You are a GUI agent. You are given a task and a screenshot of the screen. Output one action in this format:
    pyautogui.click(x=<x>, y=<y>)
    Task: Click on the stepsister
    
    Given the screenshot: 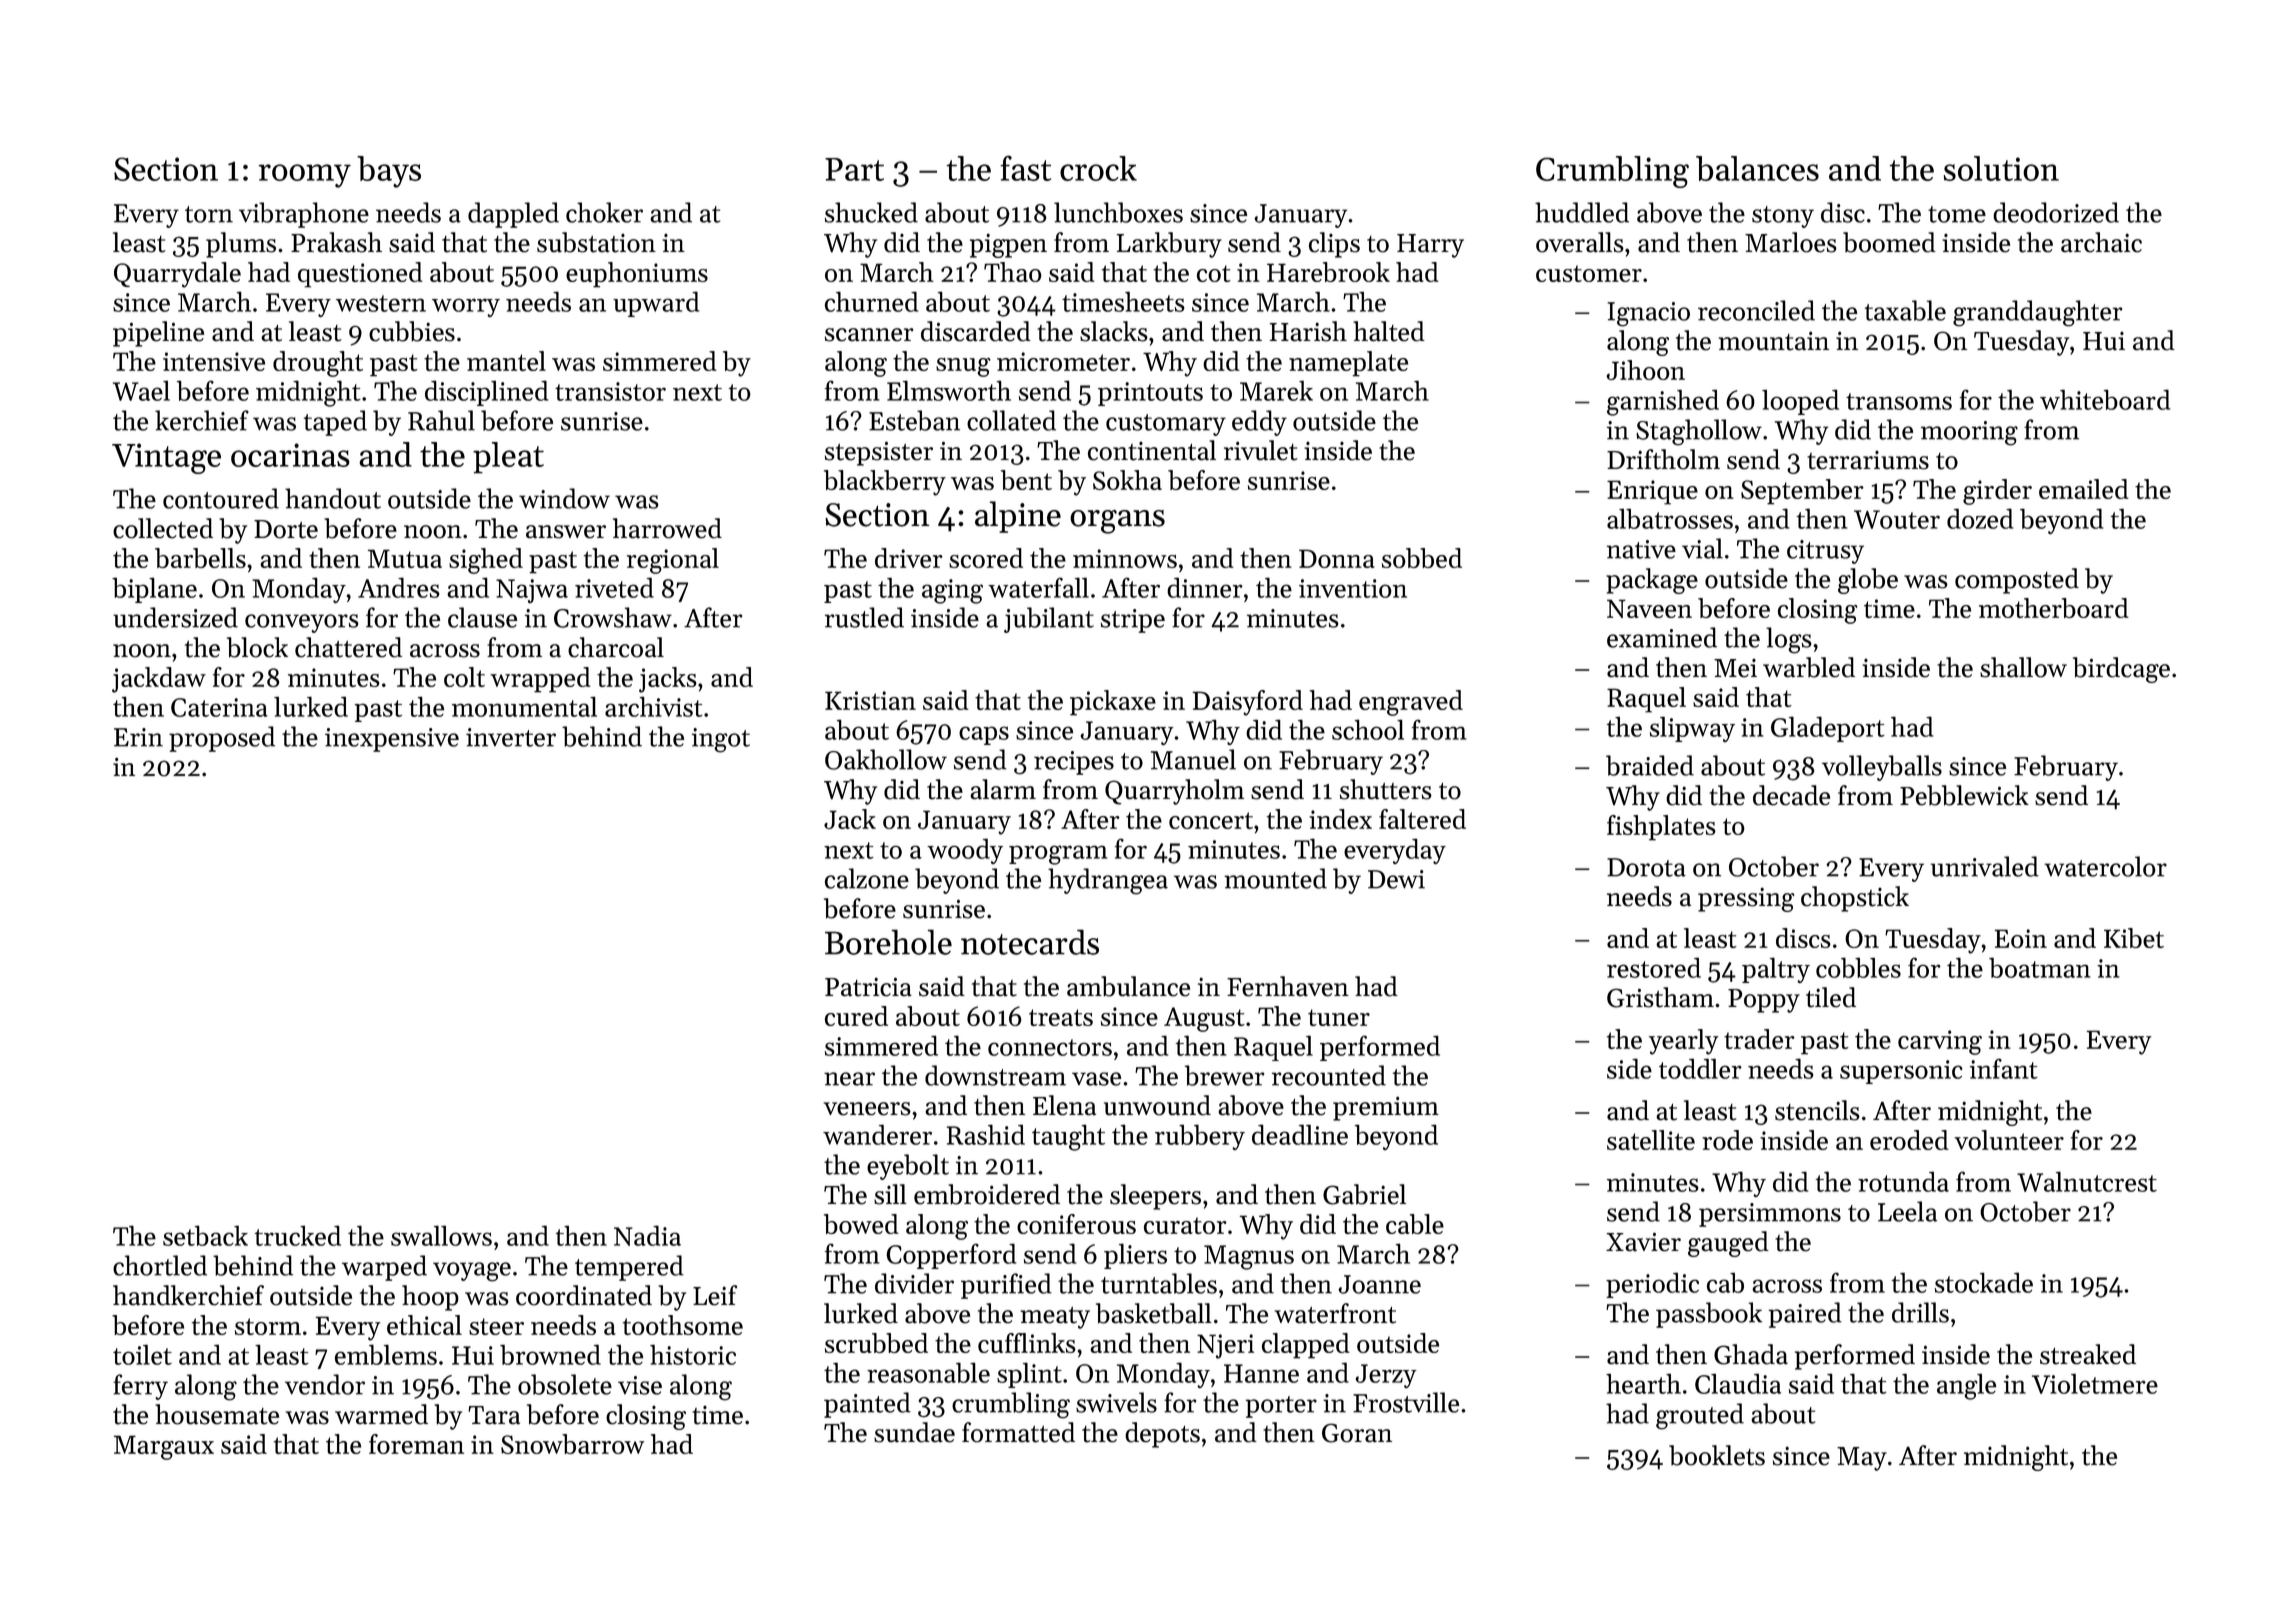 What is the action you would take?
    pyautogui.click(x=879, y=453)
